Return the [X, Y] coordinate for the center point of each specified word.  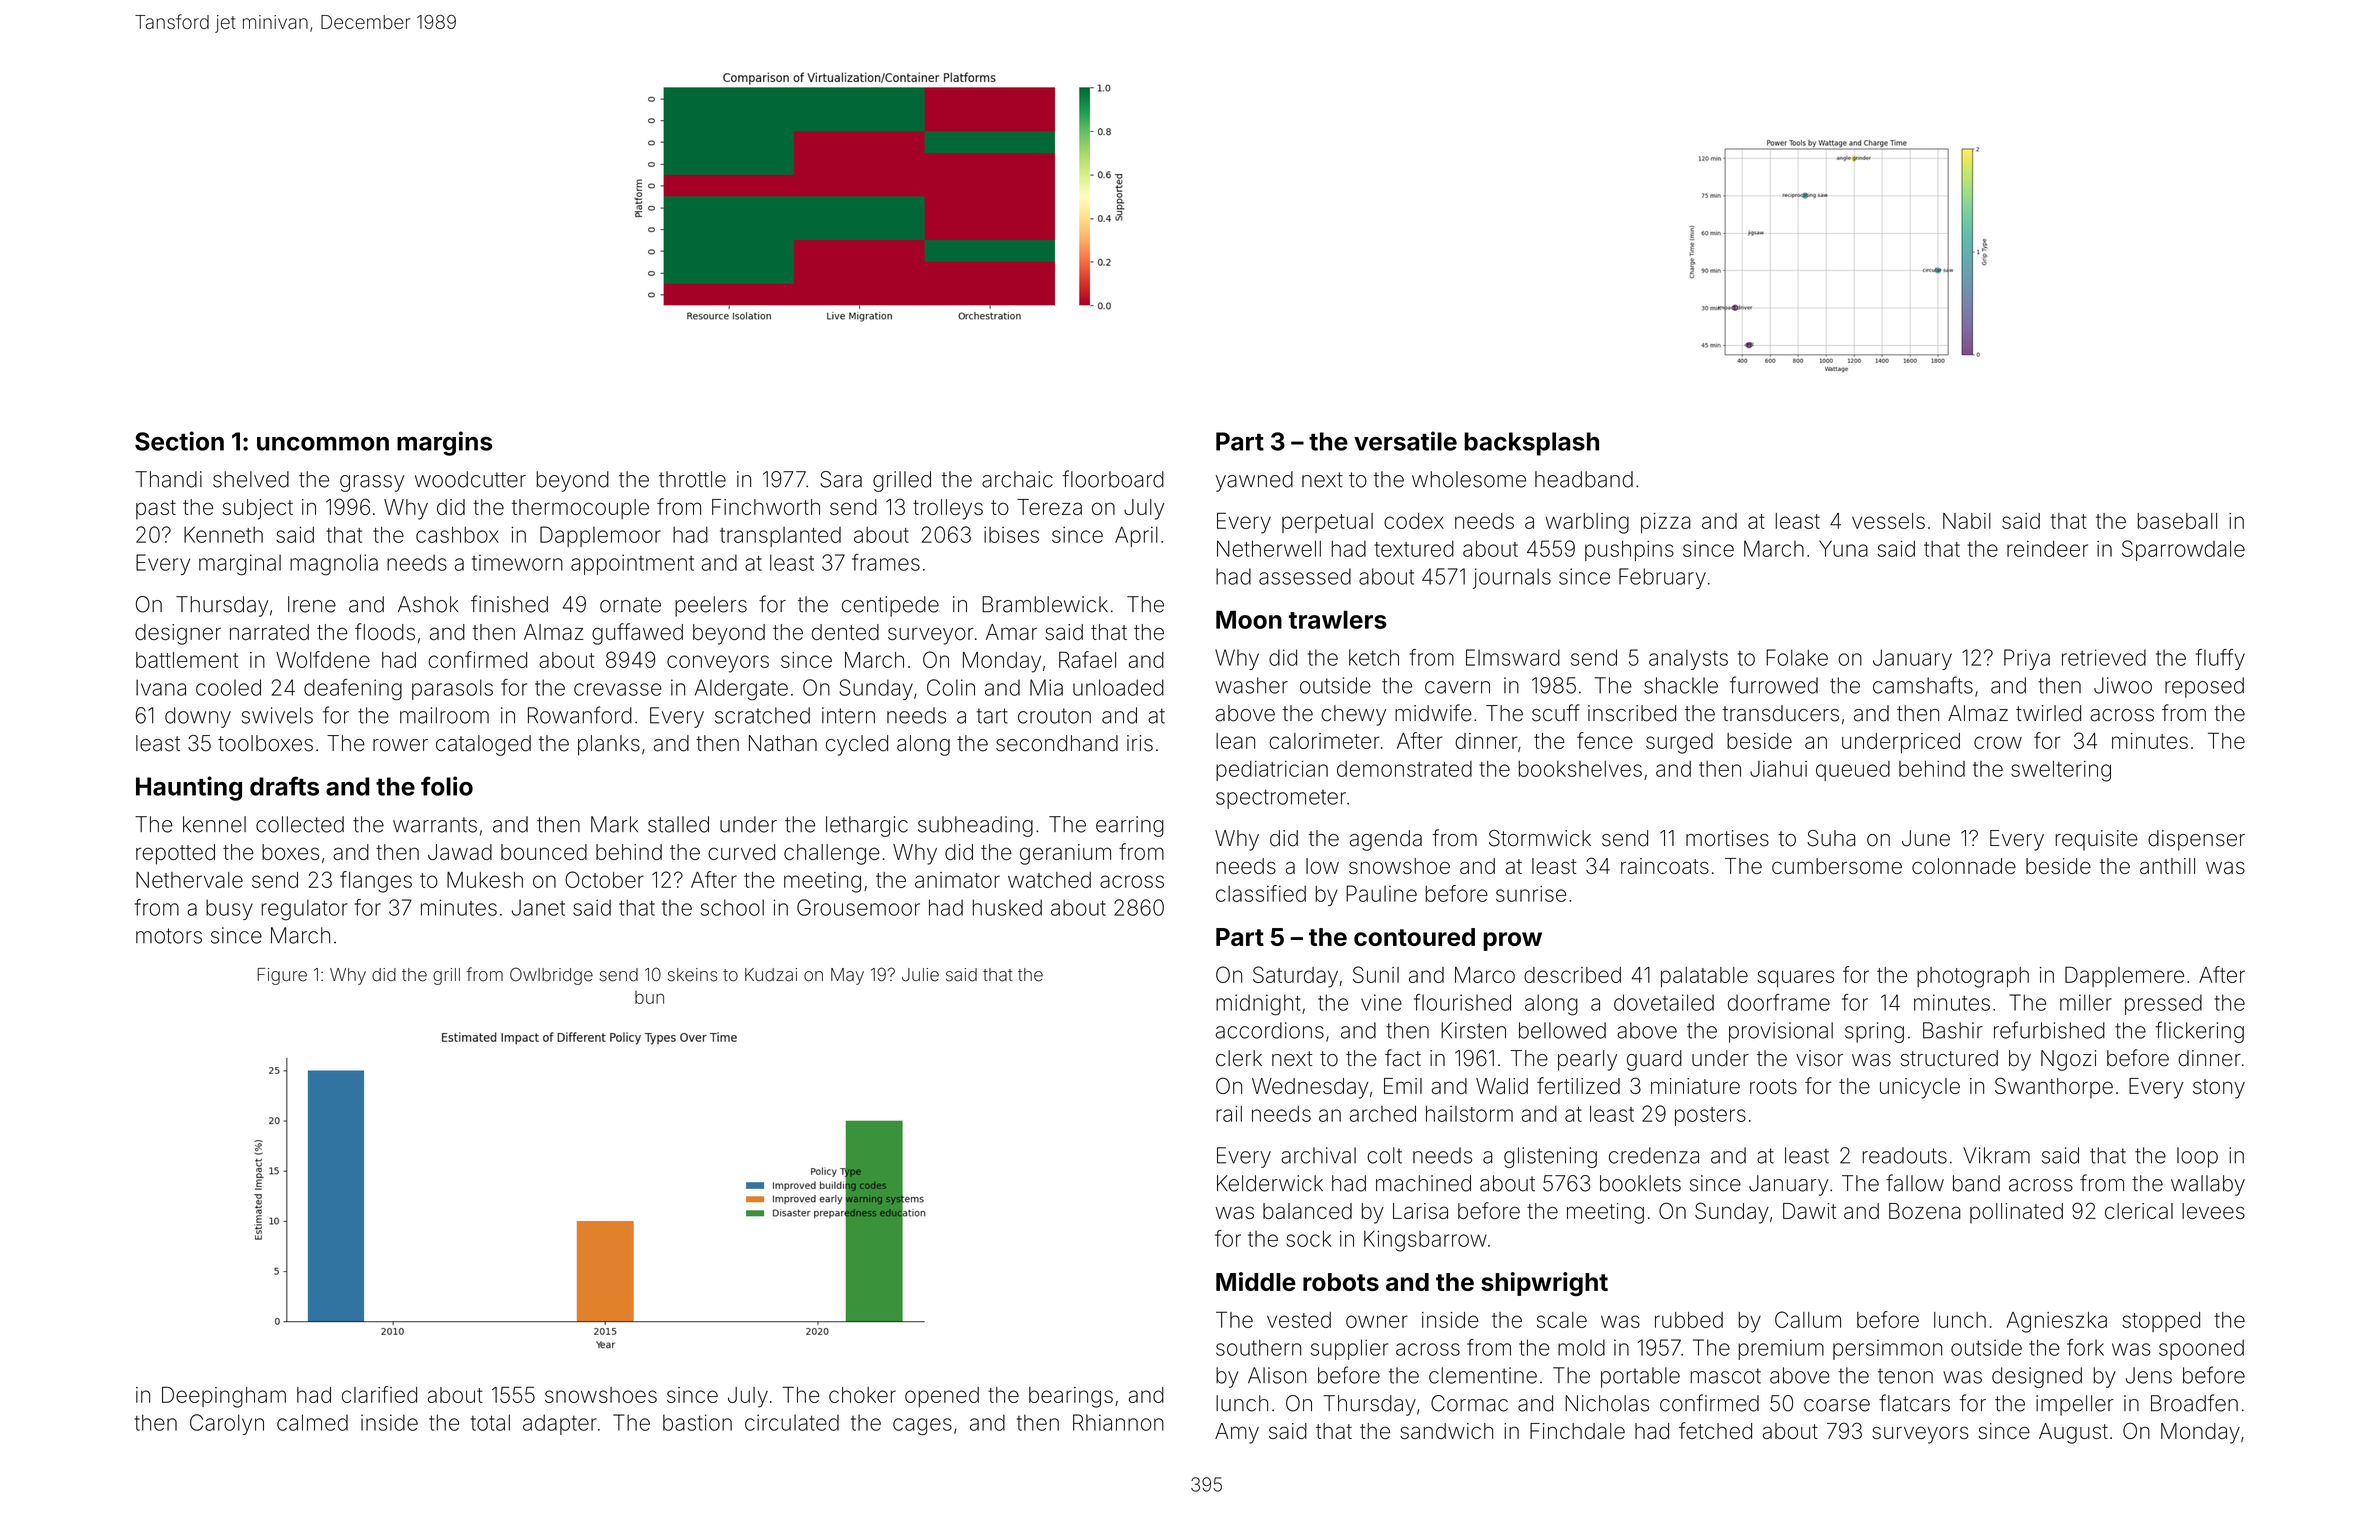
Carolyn [227, 1424]
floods [385, 631]
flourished [1462, 1002]
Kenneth [223, 534]
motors [169, 936]
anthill [2167, 866]
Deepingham [224, 1397]
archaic [1017, 479]
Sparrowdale [2183, 550]
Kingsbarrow [1425, 1241]
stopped [2161, 1322]
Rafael [1087, 659]
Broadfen [2194, 1403]
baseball [2177, 521]
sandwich [1446, 1431]
